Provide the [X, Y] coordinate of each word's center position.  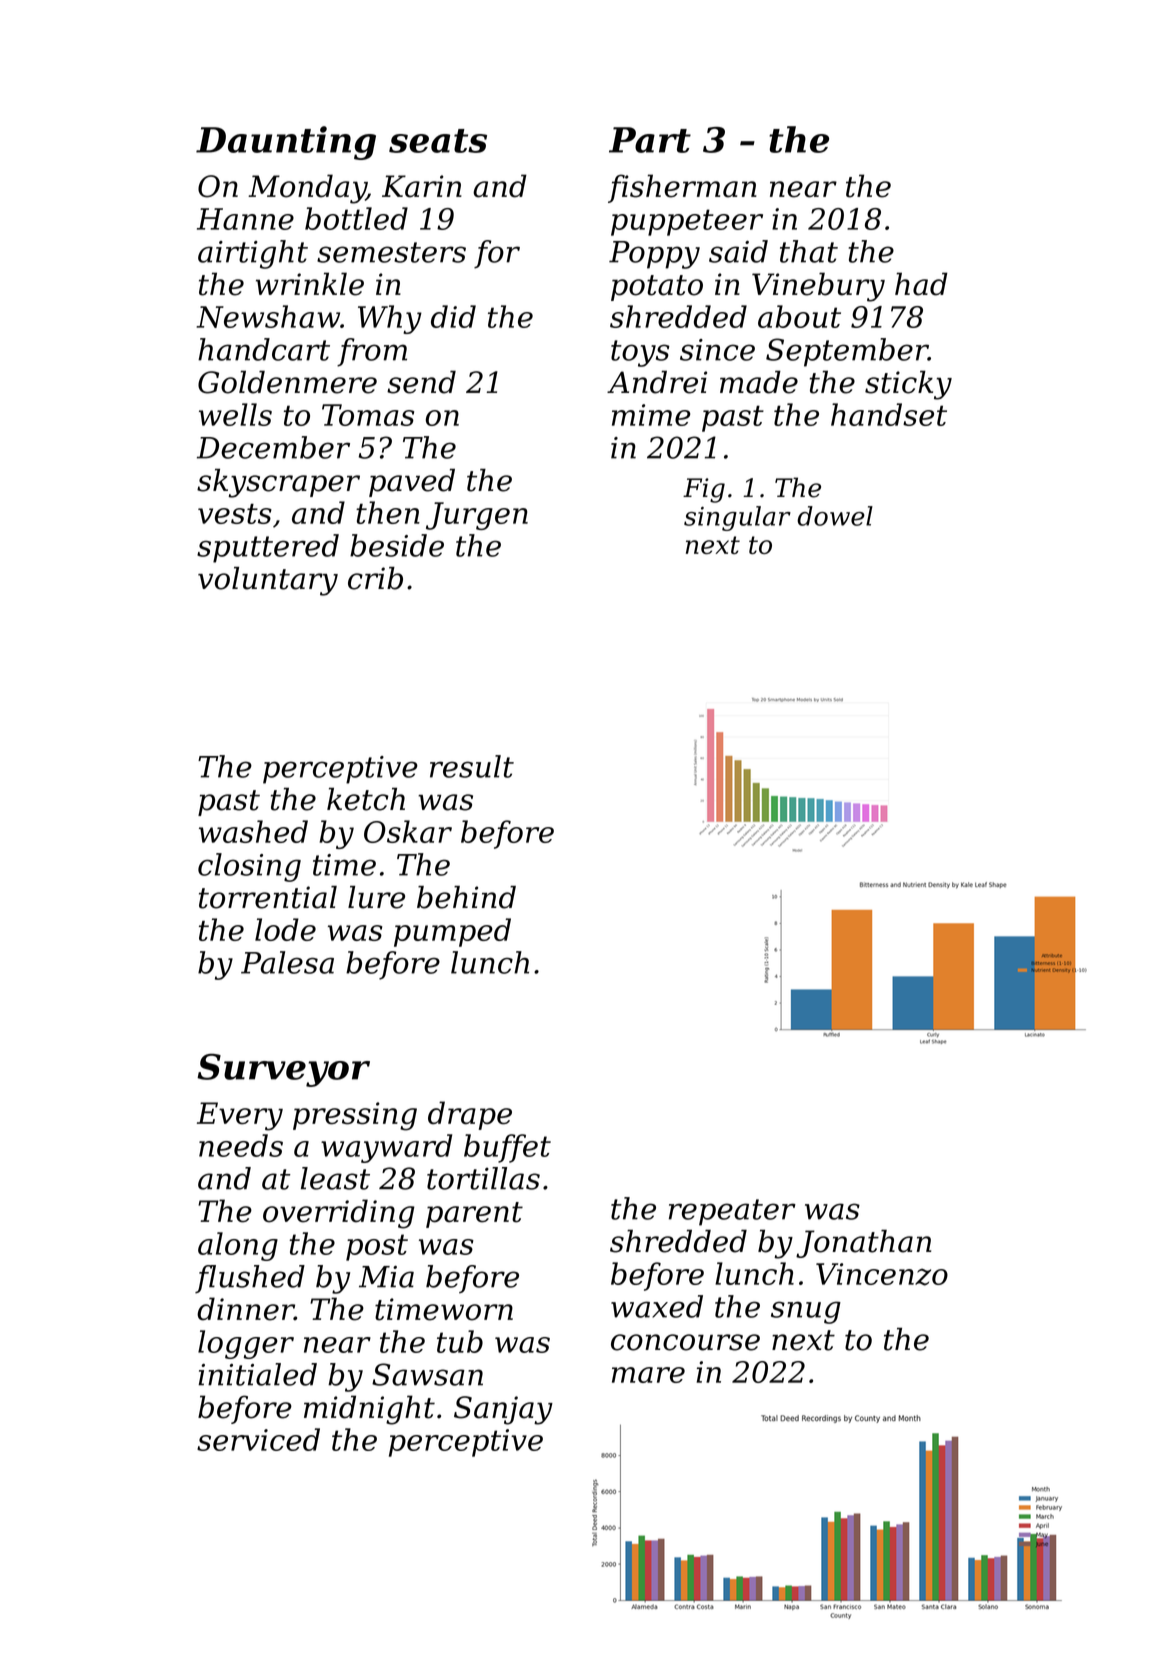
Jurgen [477, 516]
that [809, 251]
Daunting [286, 143]
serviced [258, 1439]
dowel [835, 516]
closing [249, 867]
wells [235, 414]
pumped [452, 932]
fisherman [682, 188]
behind [466, 897]
